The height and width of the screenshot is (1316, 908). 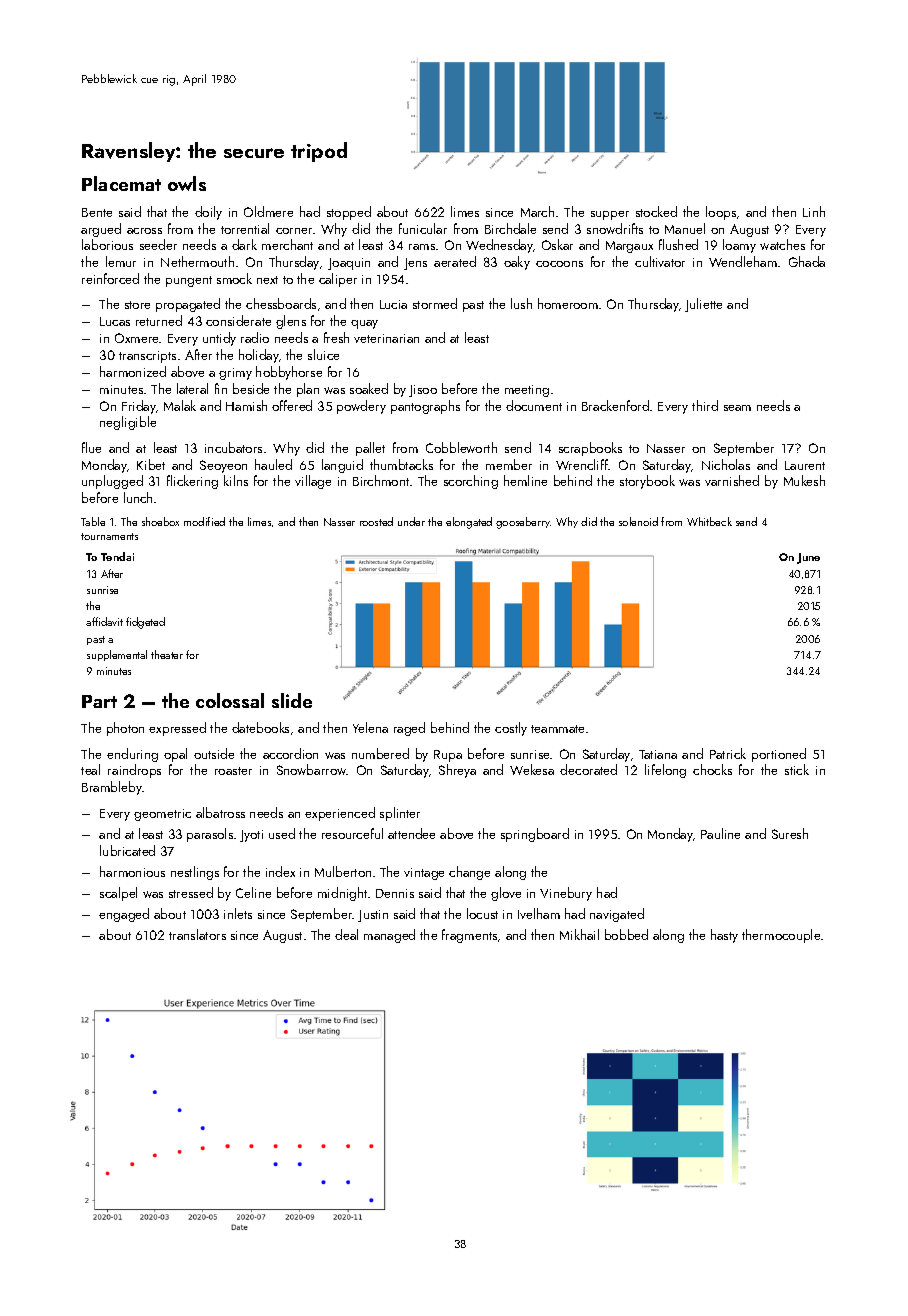 I want to click on Mulberton, so click(x=343, y=871).
